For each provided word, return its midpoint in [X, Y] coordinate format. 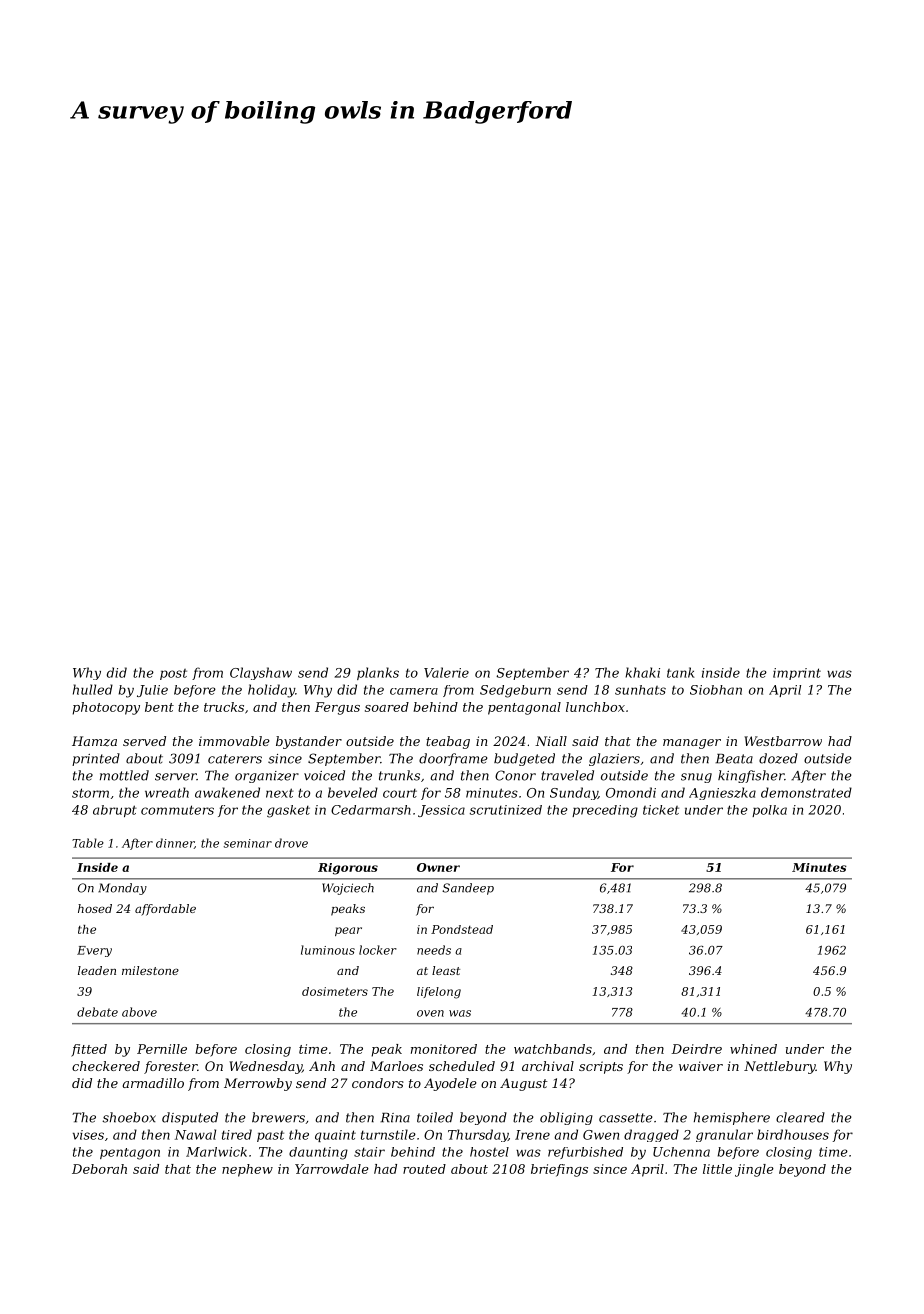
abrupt [115, 811]
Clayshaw [261, 673]
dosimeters [335, 991]
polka [769, 811]
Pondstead [462, 929]
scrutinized [506, 810]
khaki [642, 672]
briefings [559, 1170]
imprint [797, 674]
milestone [150, 970]
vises [88, 1135]
